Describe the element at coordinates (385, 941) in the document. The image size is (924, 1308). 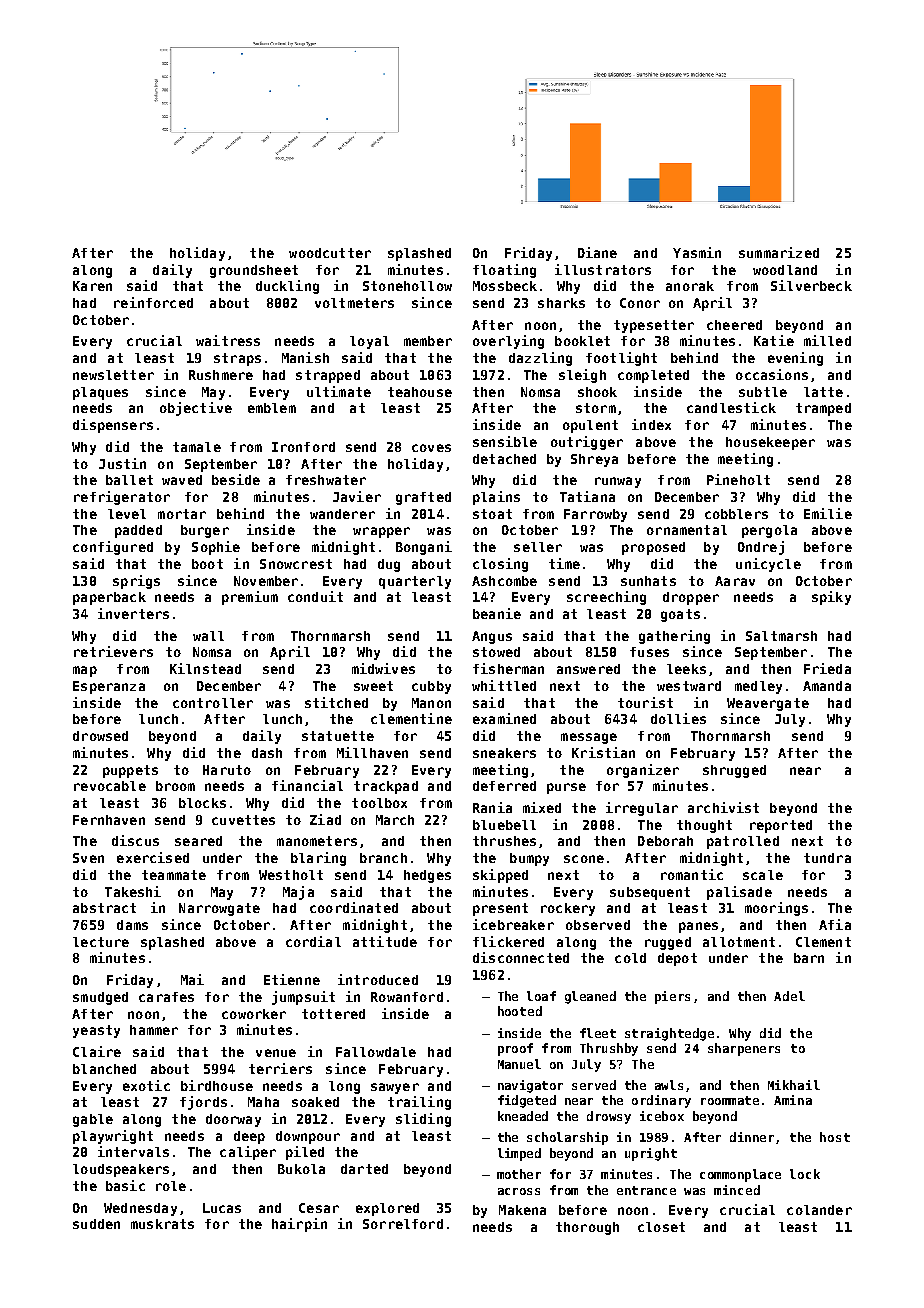
I see `attitude` at that location.
